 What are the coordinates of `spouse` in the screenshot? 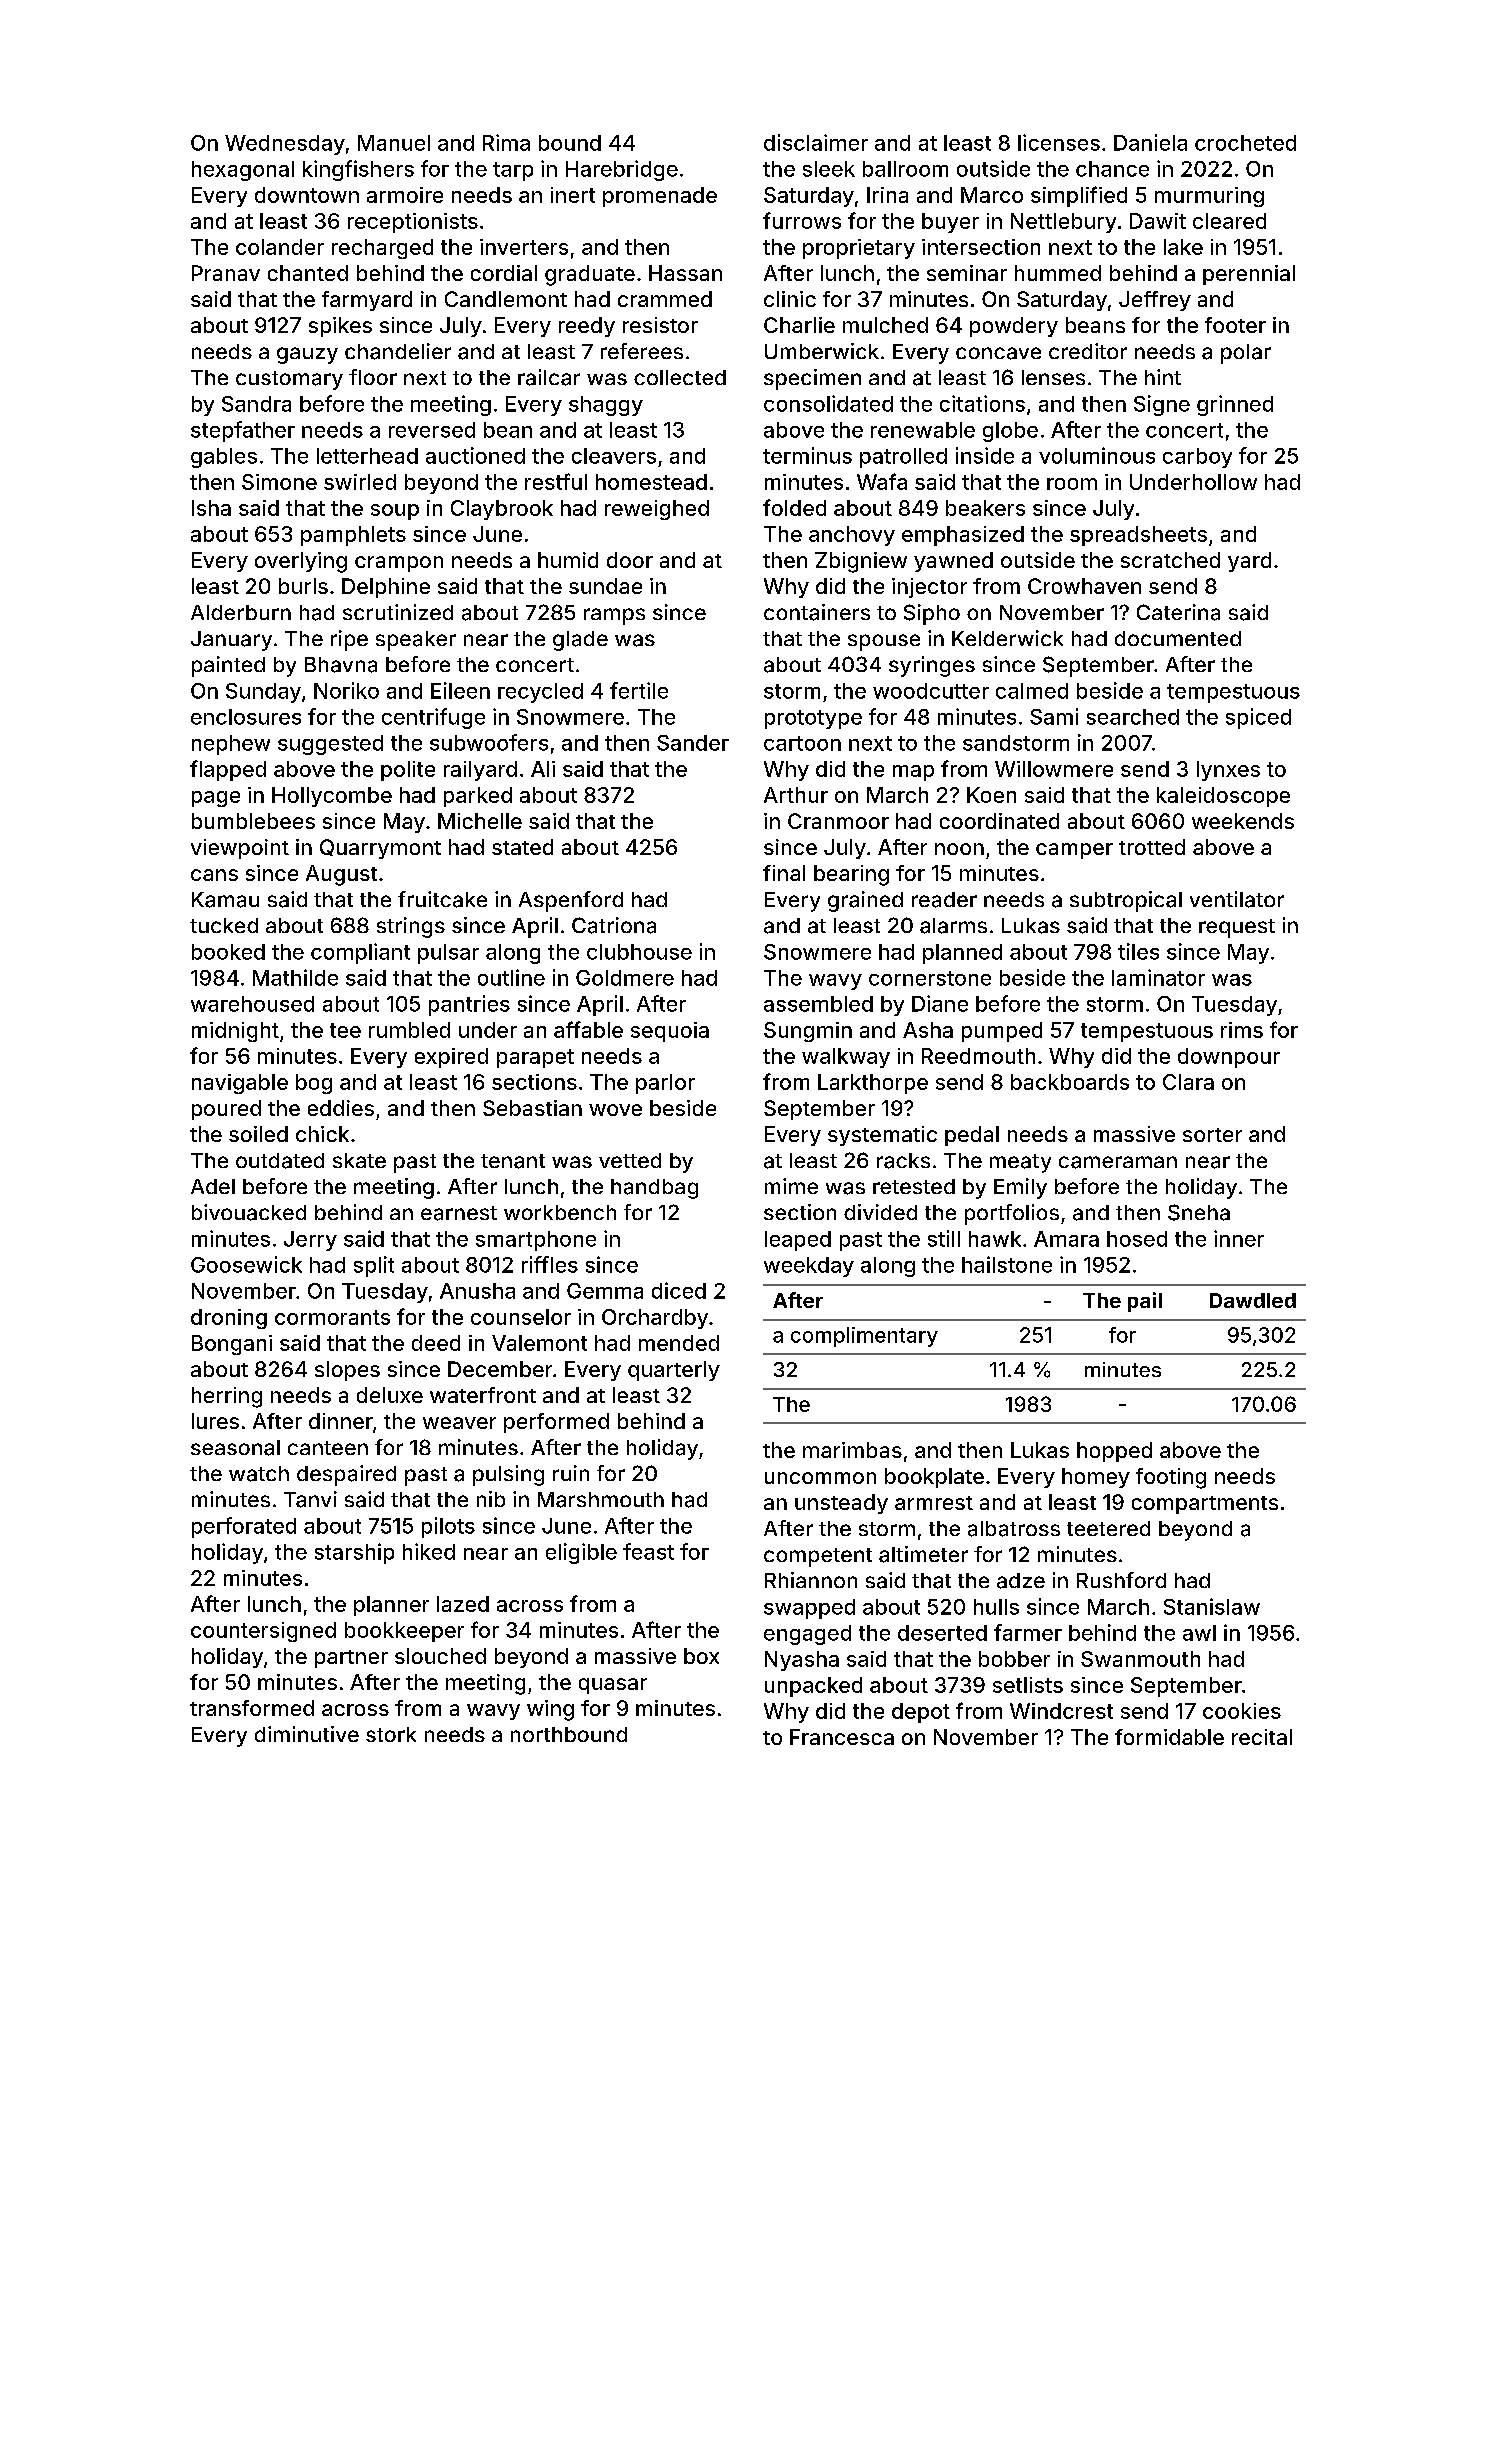 It's located at (884, 642).
